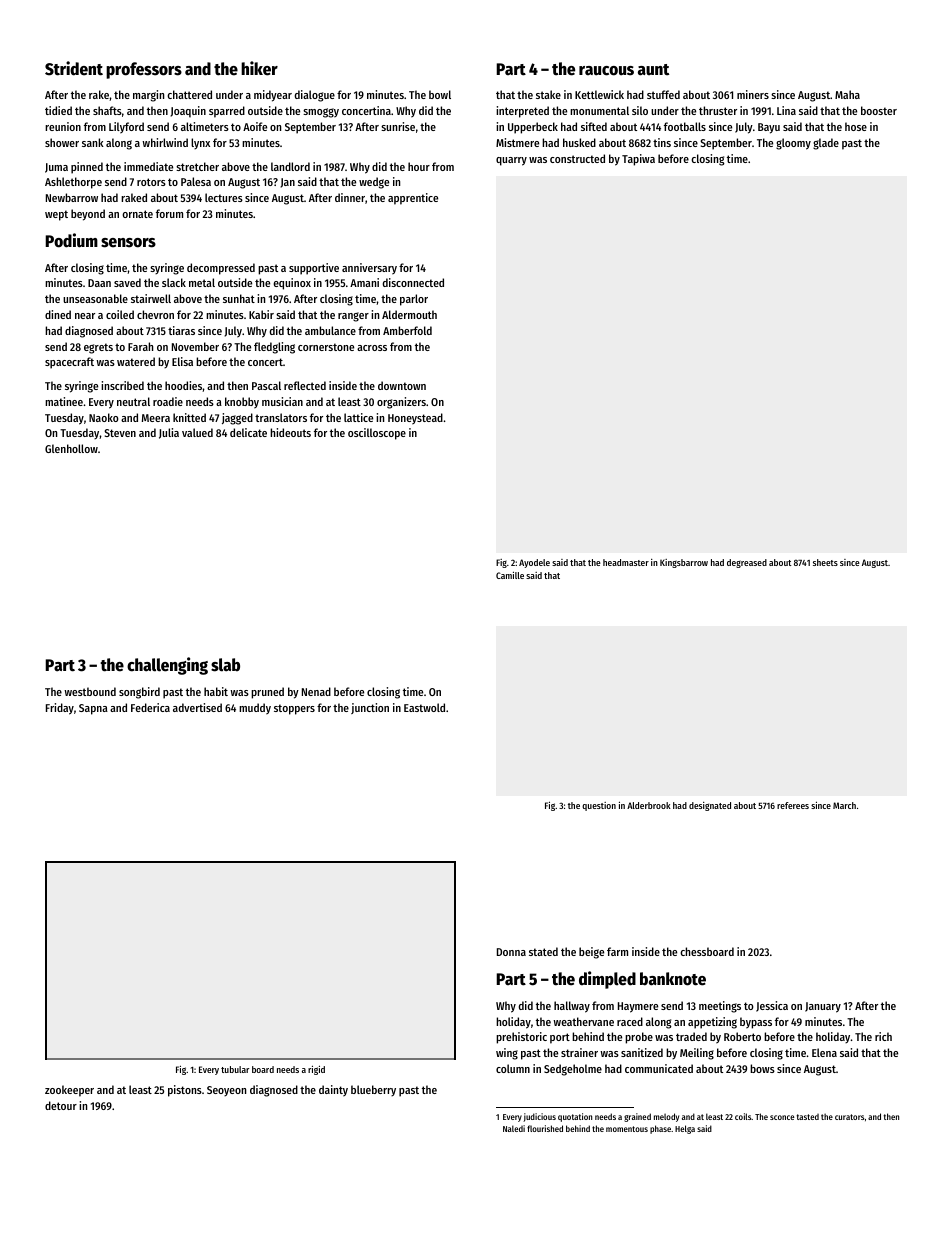  I want to click on Friday, so click(60, 709).
